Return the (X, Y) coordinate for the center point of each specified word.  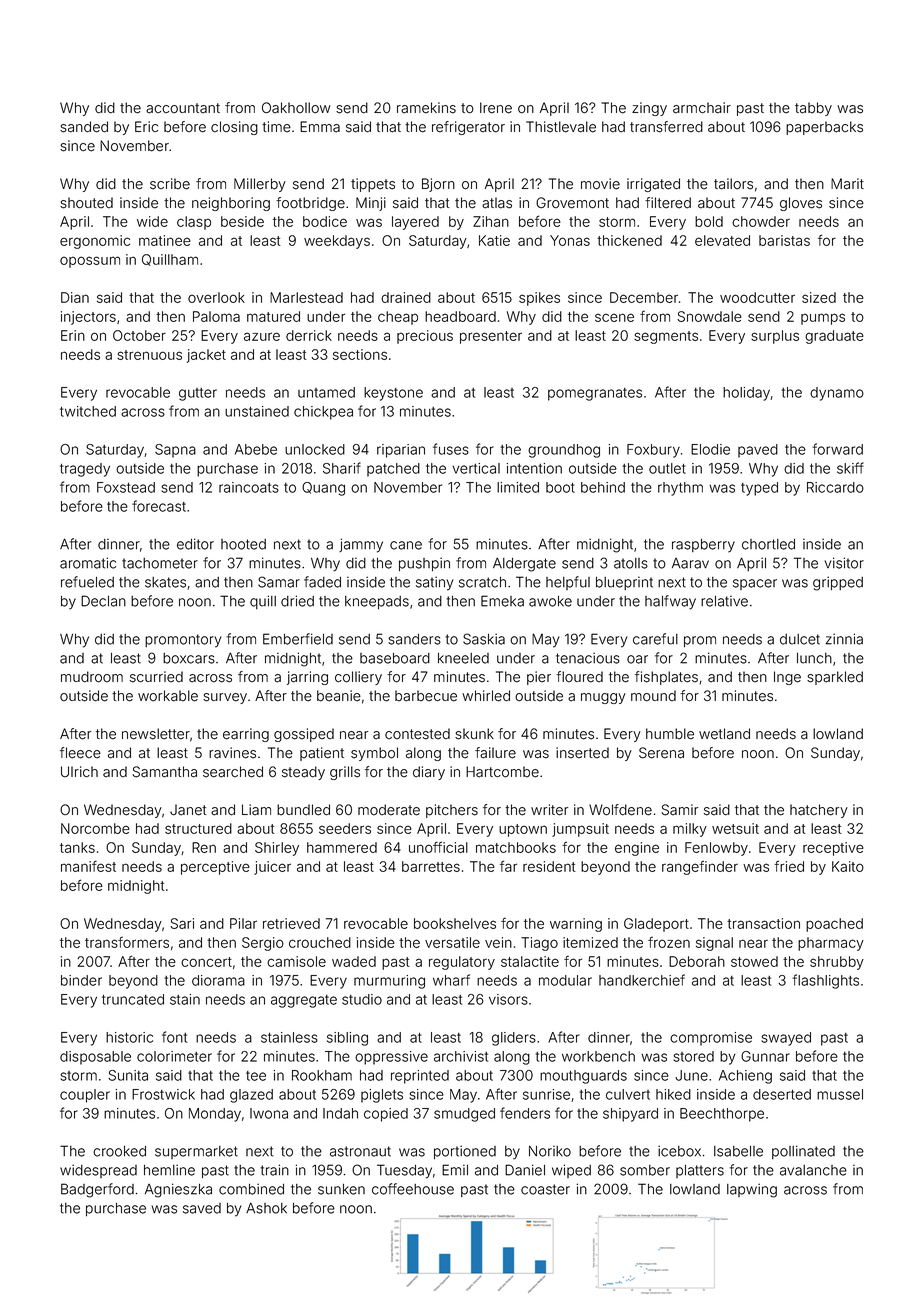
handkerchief (642, 980)
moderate (389, 810)
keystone (393, 394)
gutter (198, 394)
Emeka (502, 601)
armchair (702, 108)
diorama (218, 980)
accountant (183, 108)
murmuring (389, 982)
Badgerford (97, 1190)
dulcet (800, 639)
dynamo (837, 394)
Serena (661, 753)
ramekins (426, 108)
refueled (87, 582)
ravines (232, 753)
